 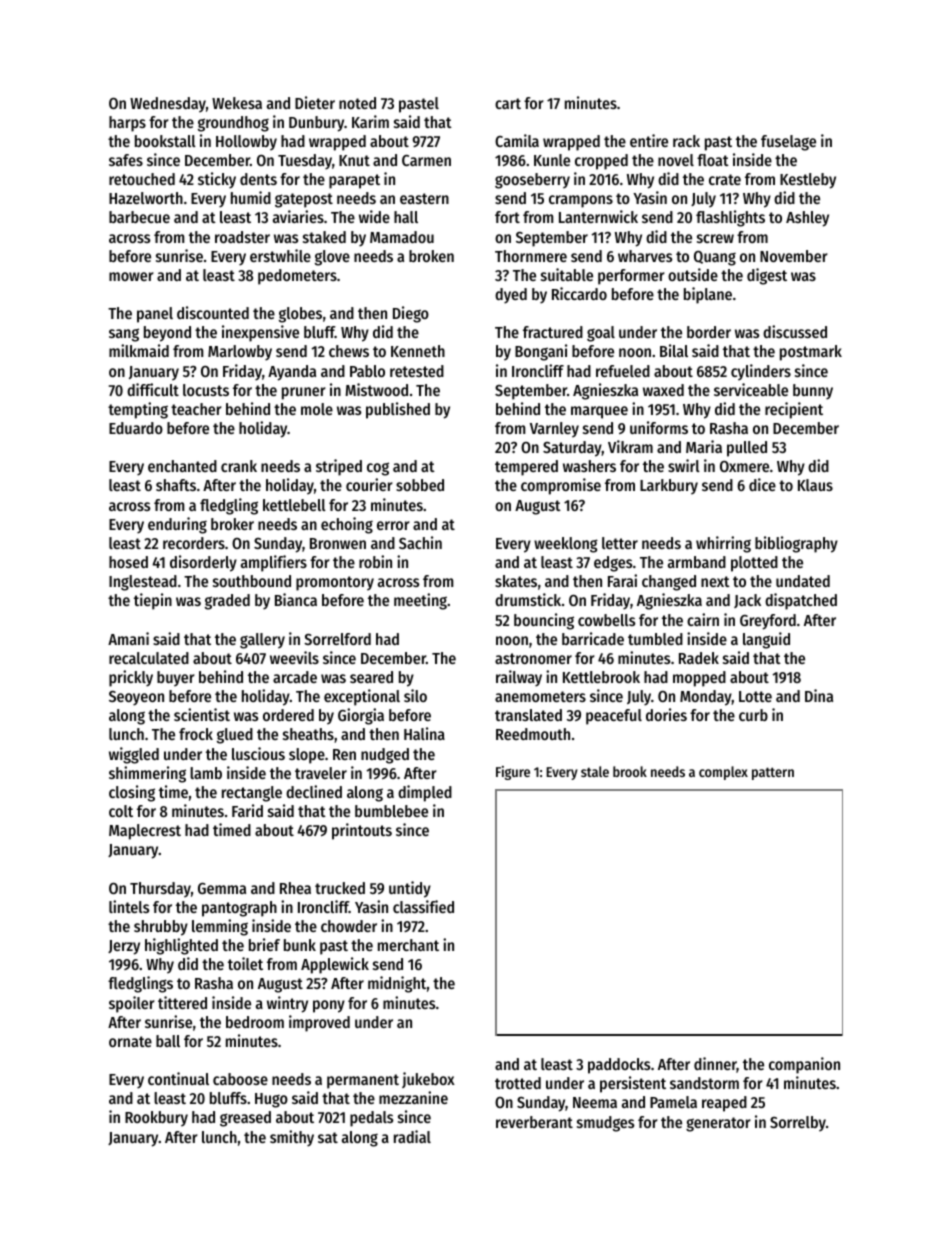 I want to click on fuselage, so click(x=788, y=143).
